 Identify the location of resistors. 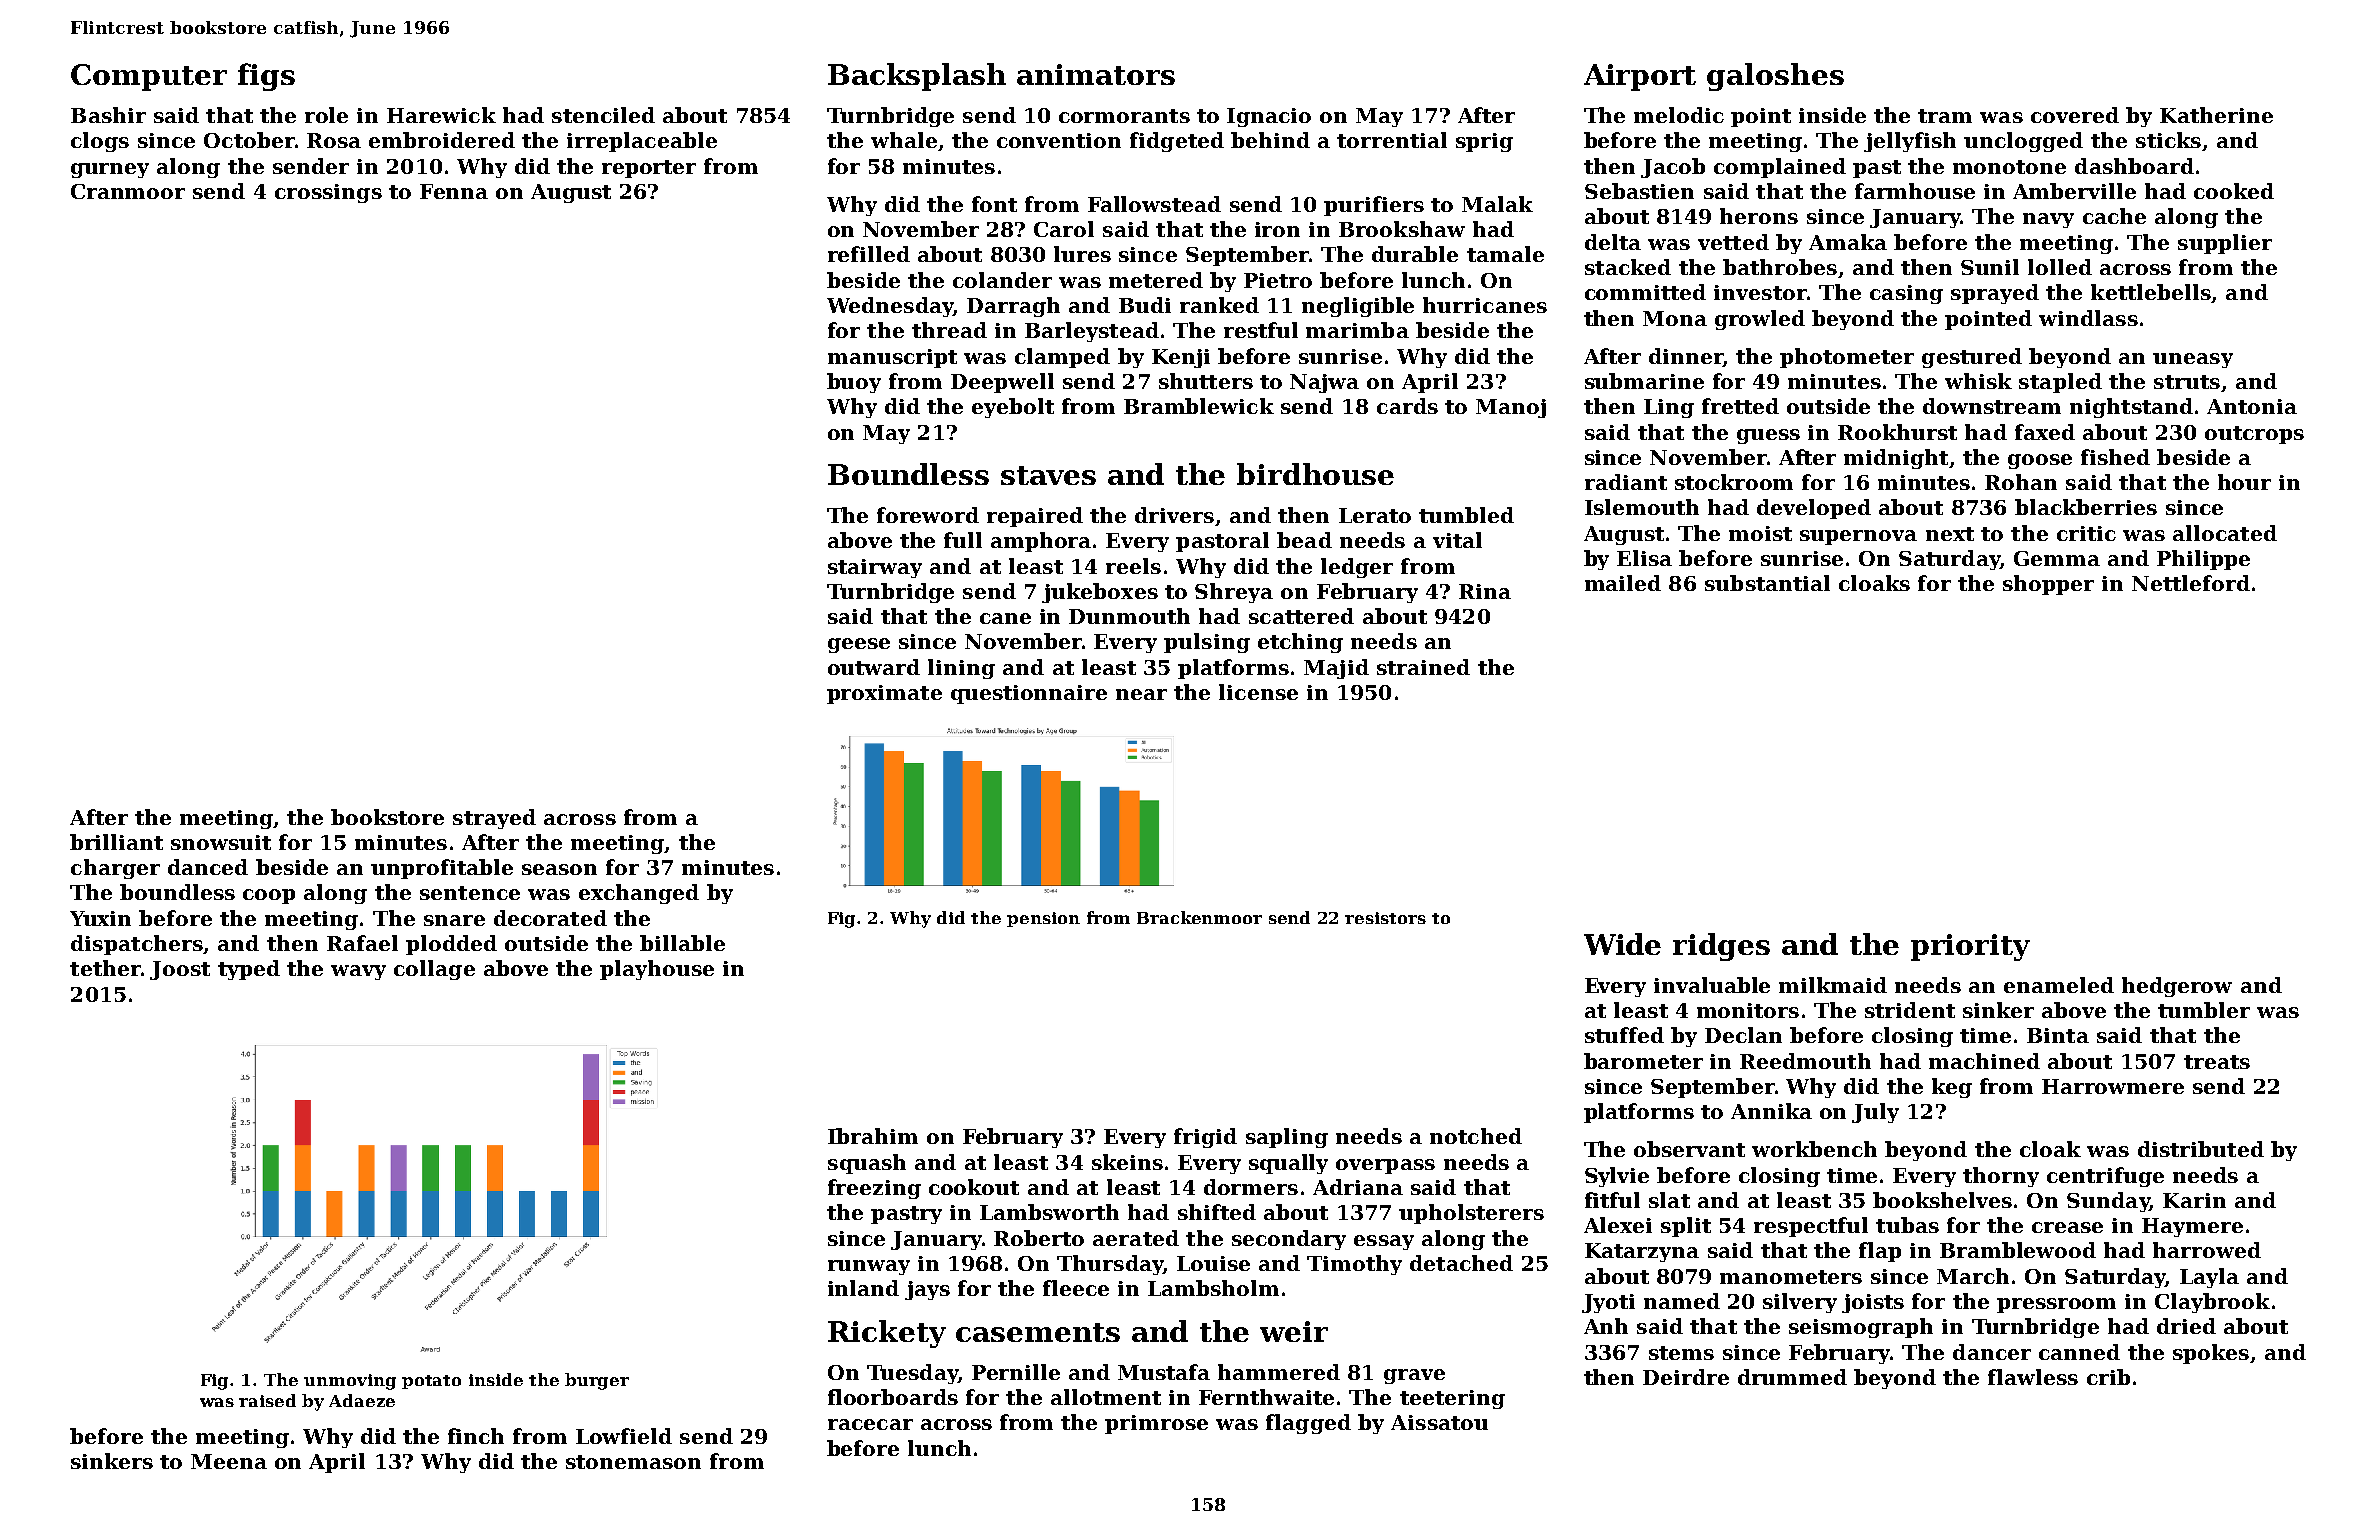
(1385, 918).
